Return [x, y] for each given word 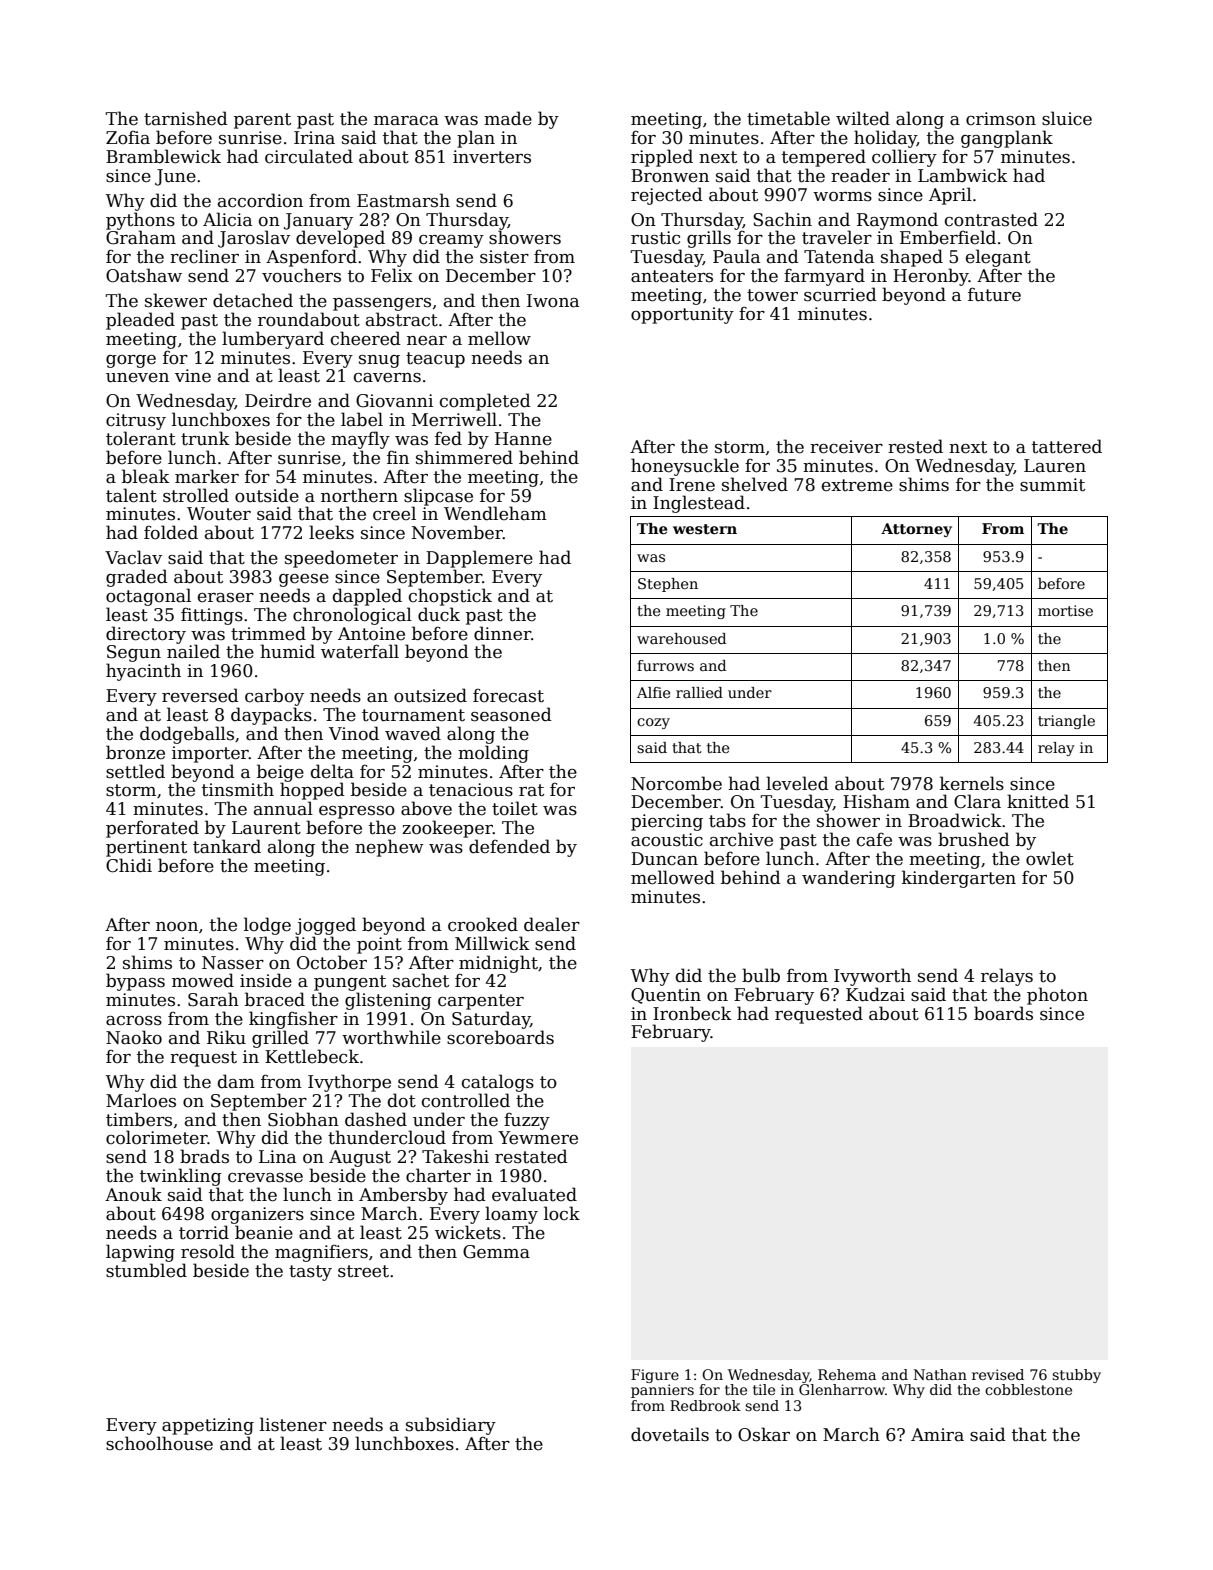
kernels [972, 783]
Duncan [664, 859]
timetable [788, 118]
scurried [840, 294]
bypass [135, 982]
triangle [1066, 722]
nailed [193, 651]
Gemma [496, 1252]
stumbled [146, 1270]
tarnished [186, 118]
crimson [1001, 119]
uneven [137, 378]
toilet [515, 808]
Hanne [523, 439]
